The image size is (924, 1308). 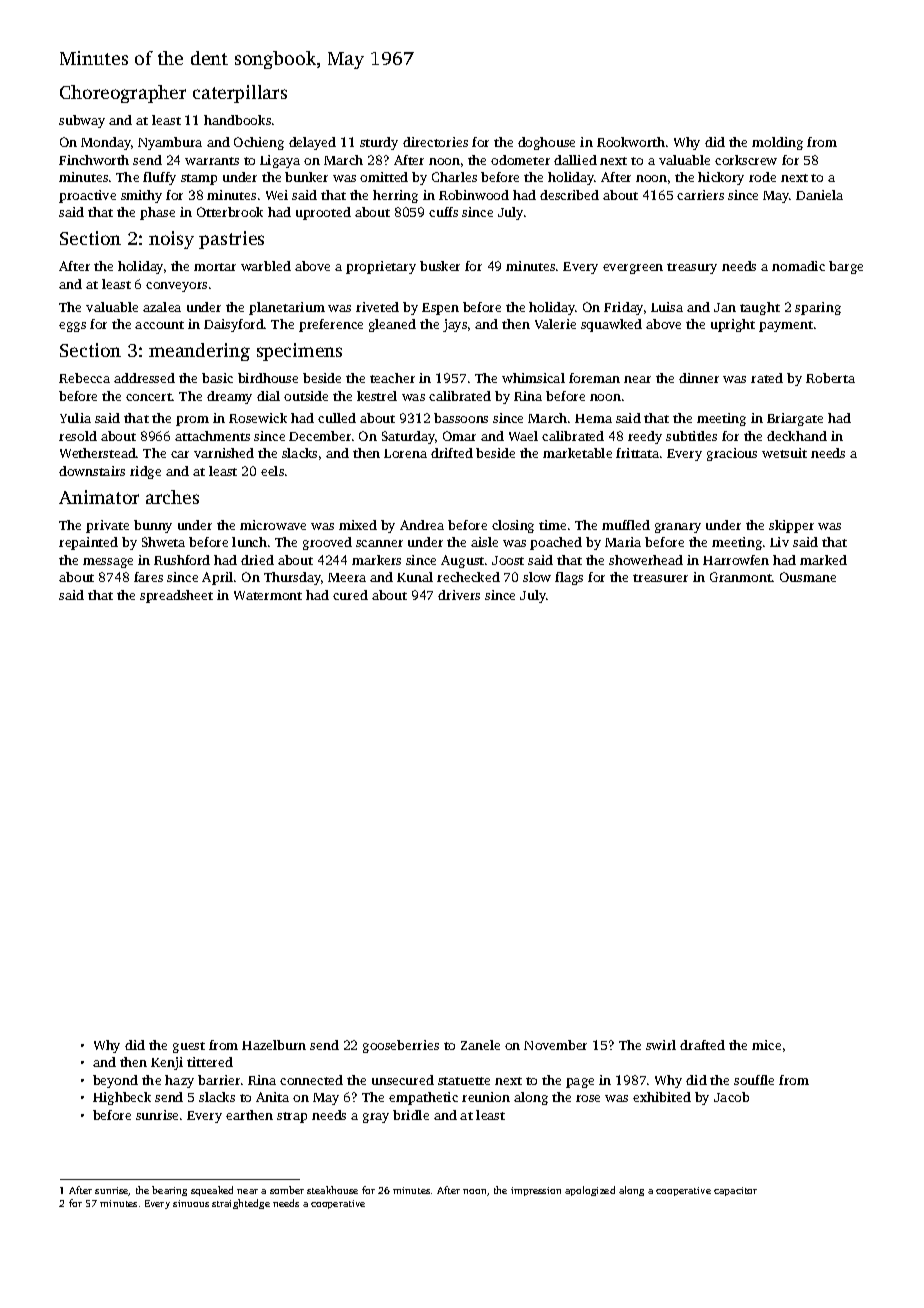 I want to click on caterpillars, so click(x=240, y=94).
